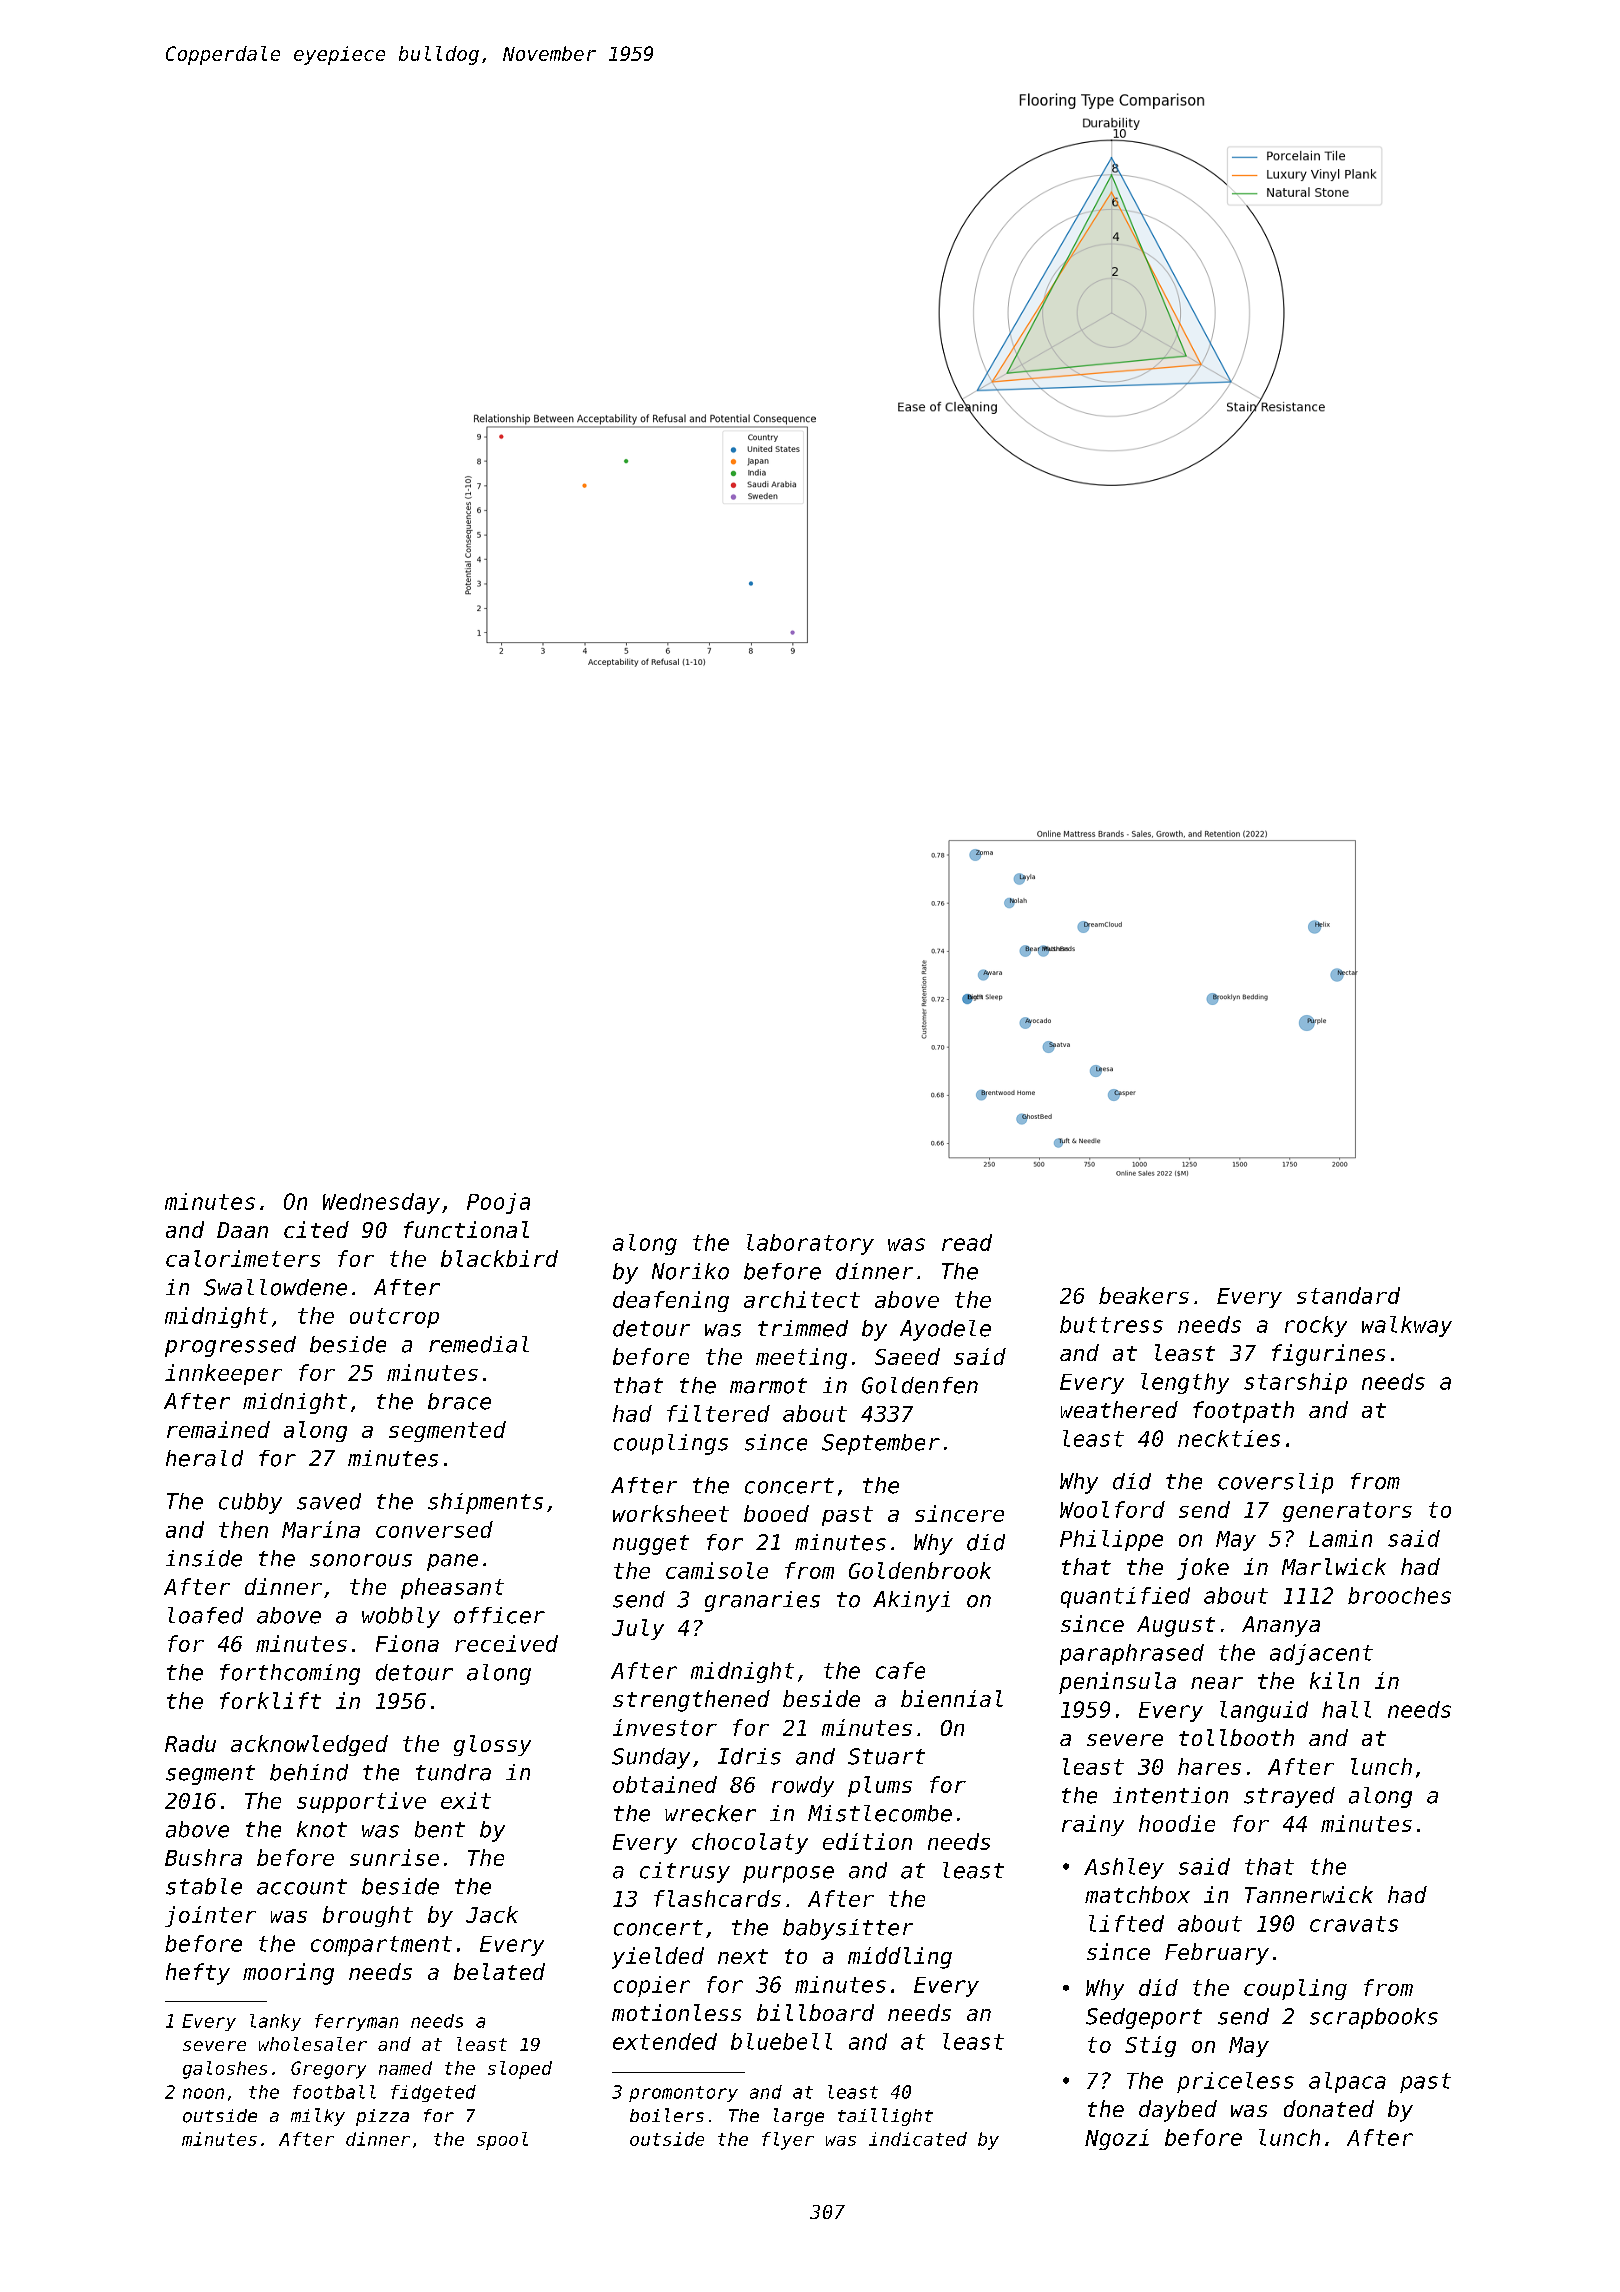 This screenshot has height=2292, width=1620. I want to click on shipments, so click(485, 1503).
